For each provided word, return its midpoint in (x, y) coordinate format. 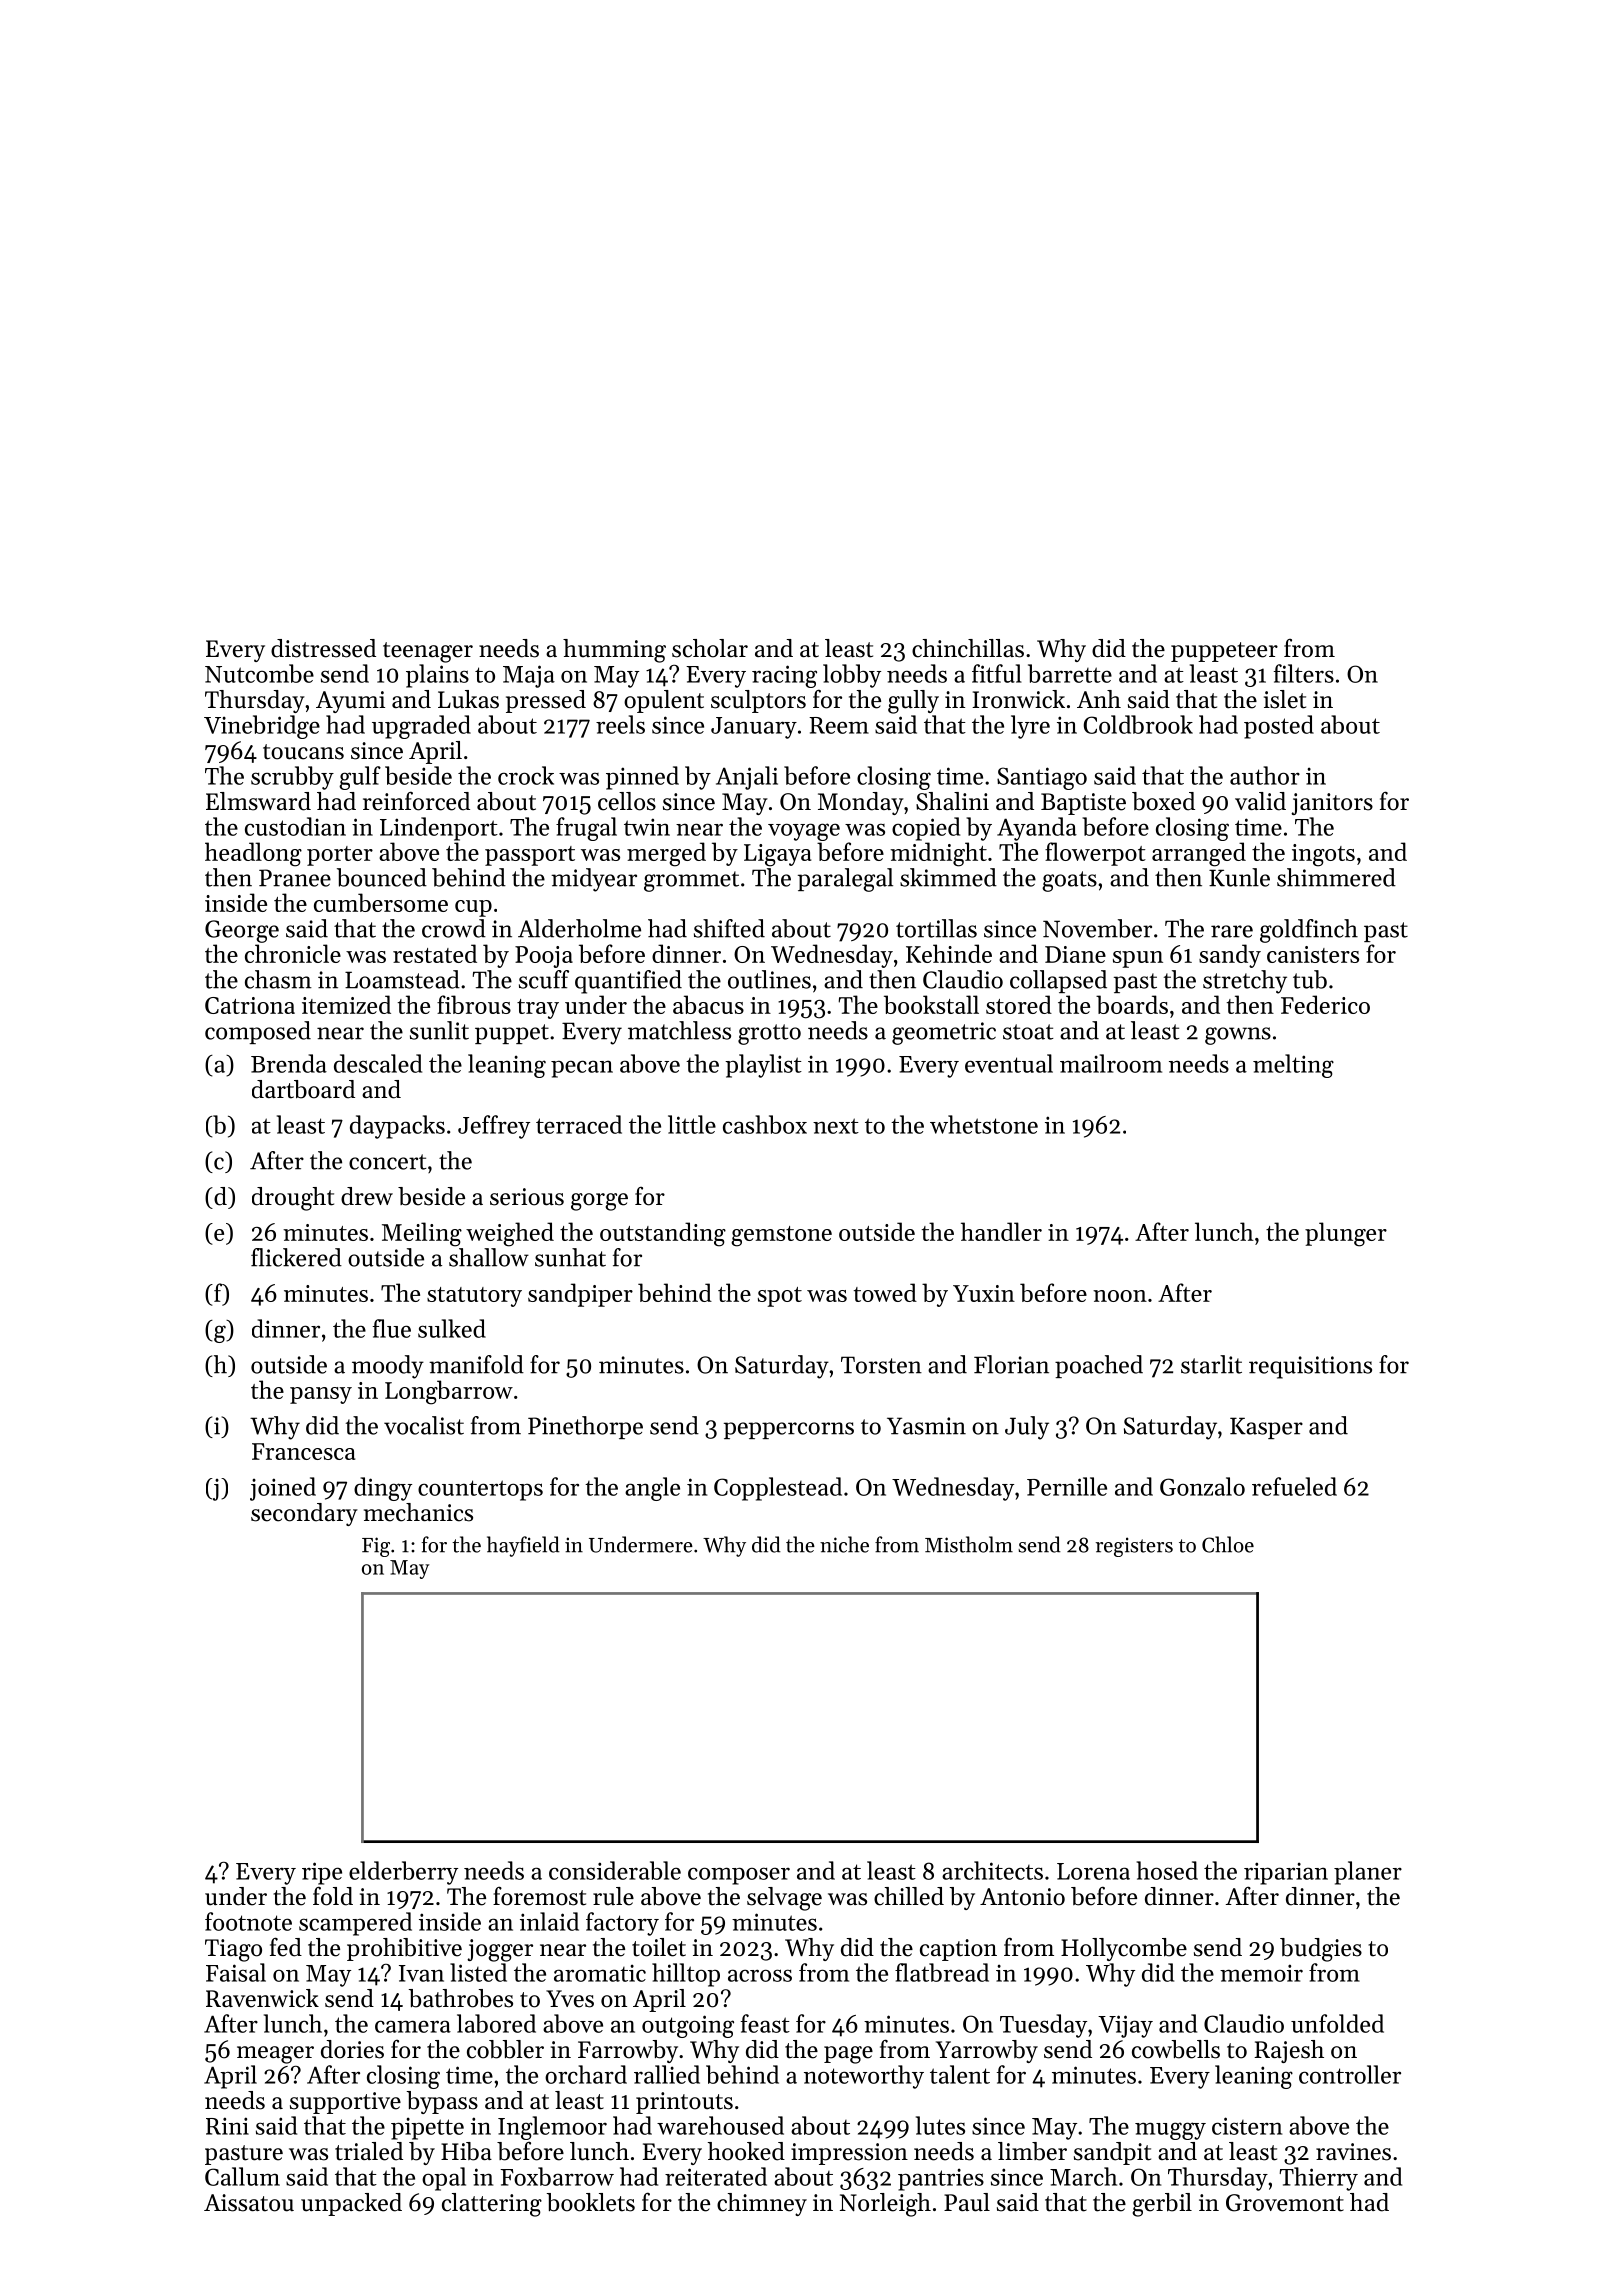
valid (1260, 801)
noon (1120, 1296)
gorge (599, 1202)
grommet (691, 881)
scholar (710, 648)
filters (1304, 673)
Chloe (1228, 1544)
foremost (539, 1896)
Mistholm (969, 1544)
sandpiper (580, 1295)
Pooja (544, 957)
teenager (428, 652)
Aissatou (249, 2203)
